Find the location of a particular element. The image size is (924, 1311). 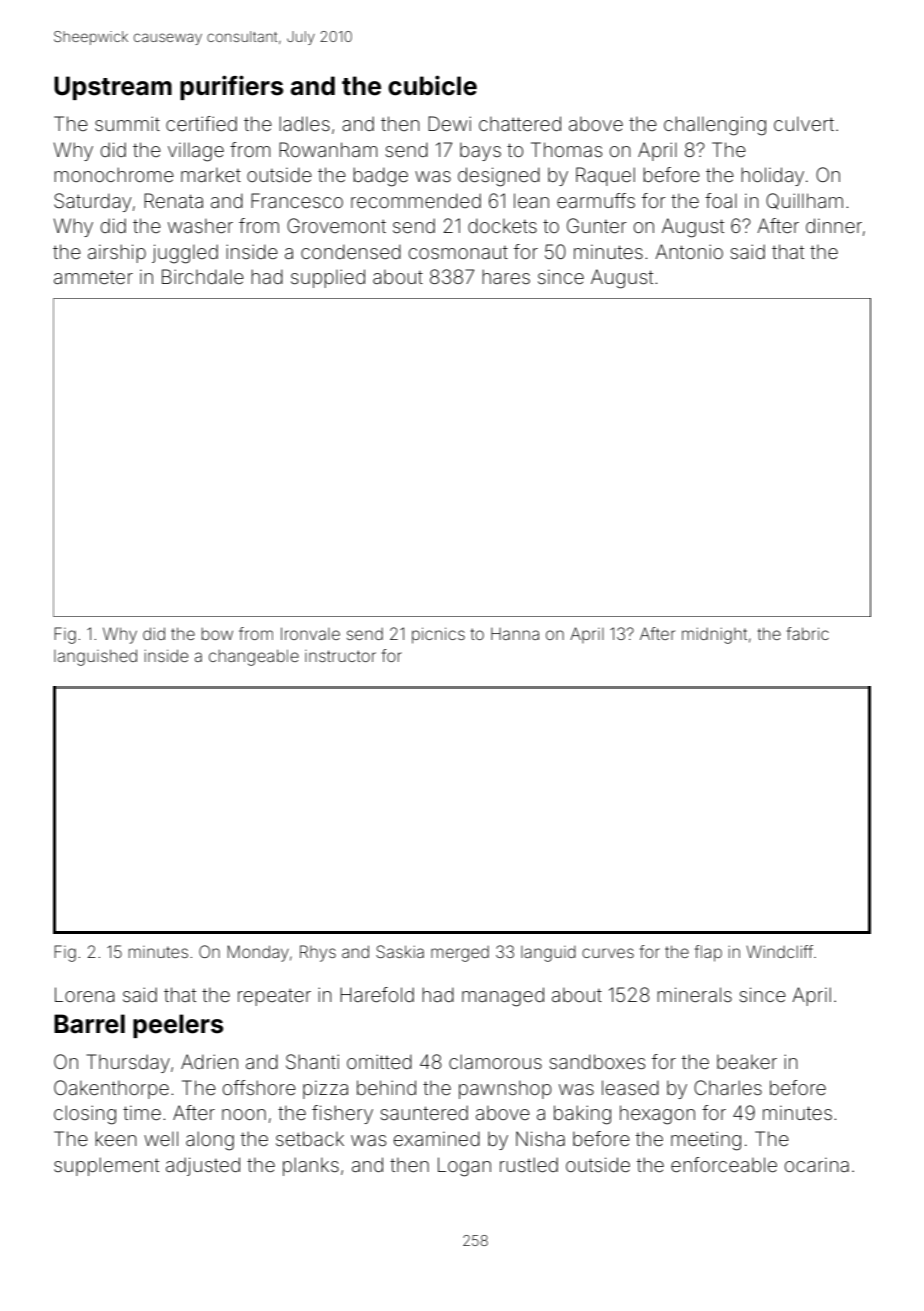

summit is located at coordinates (127, 123).
